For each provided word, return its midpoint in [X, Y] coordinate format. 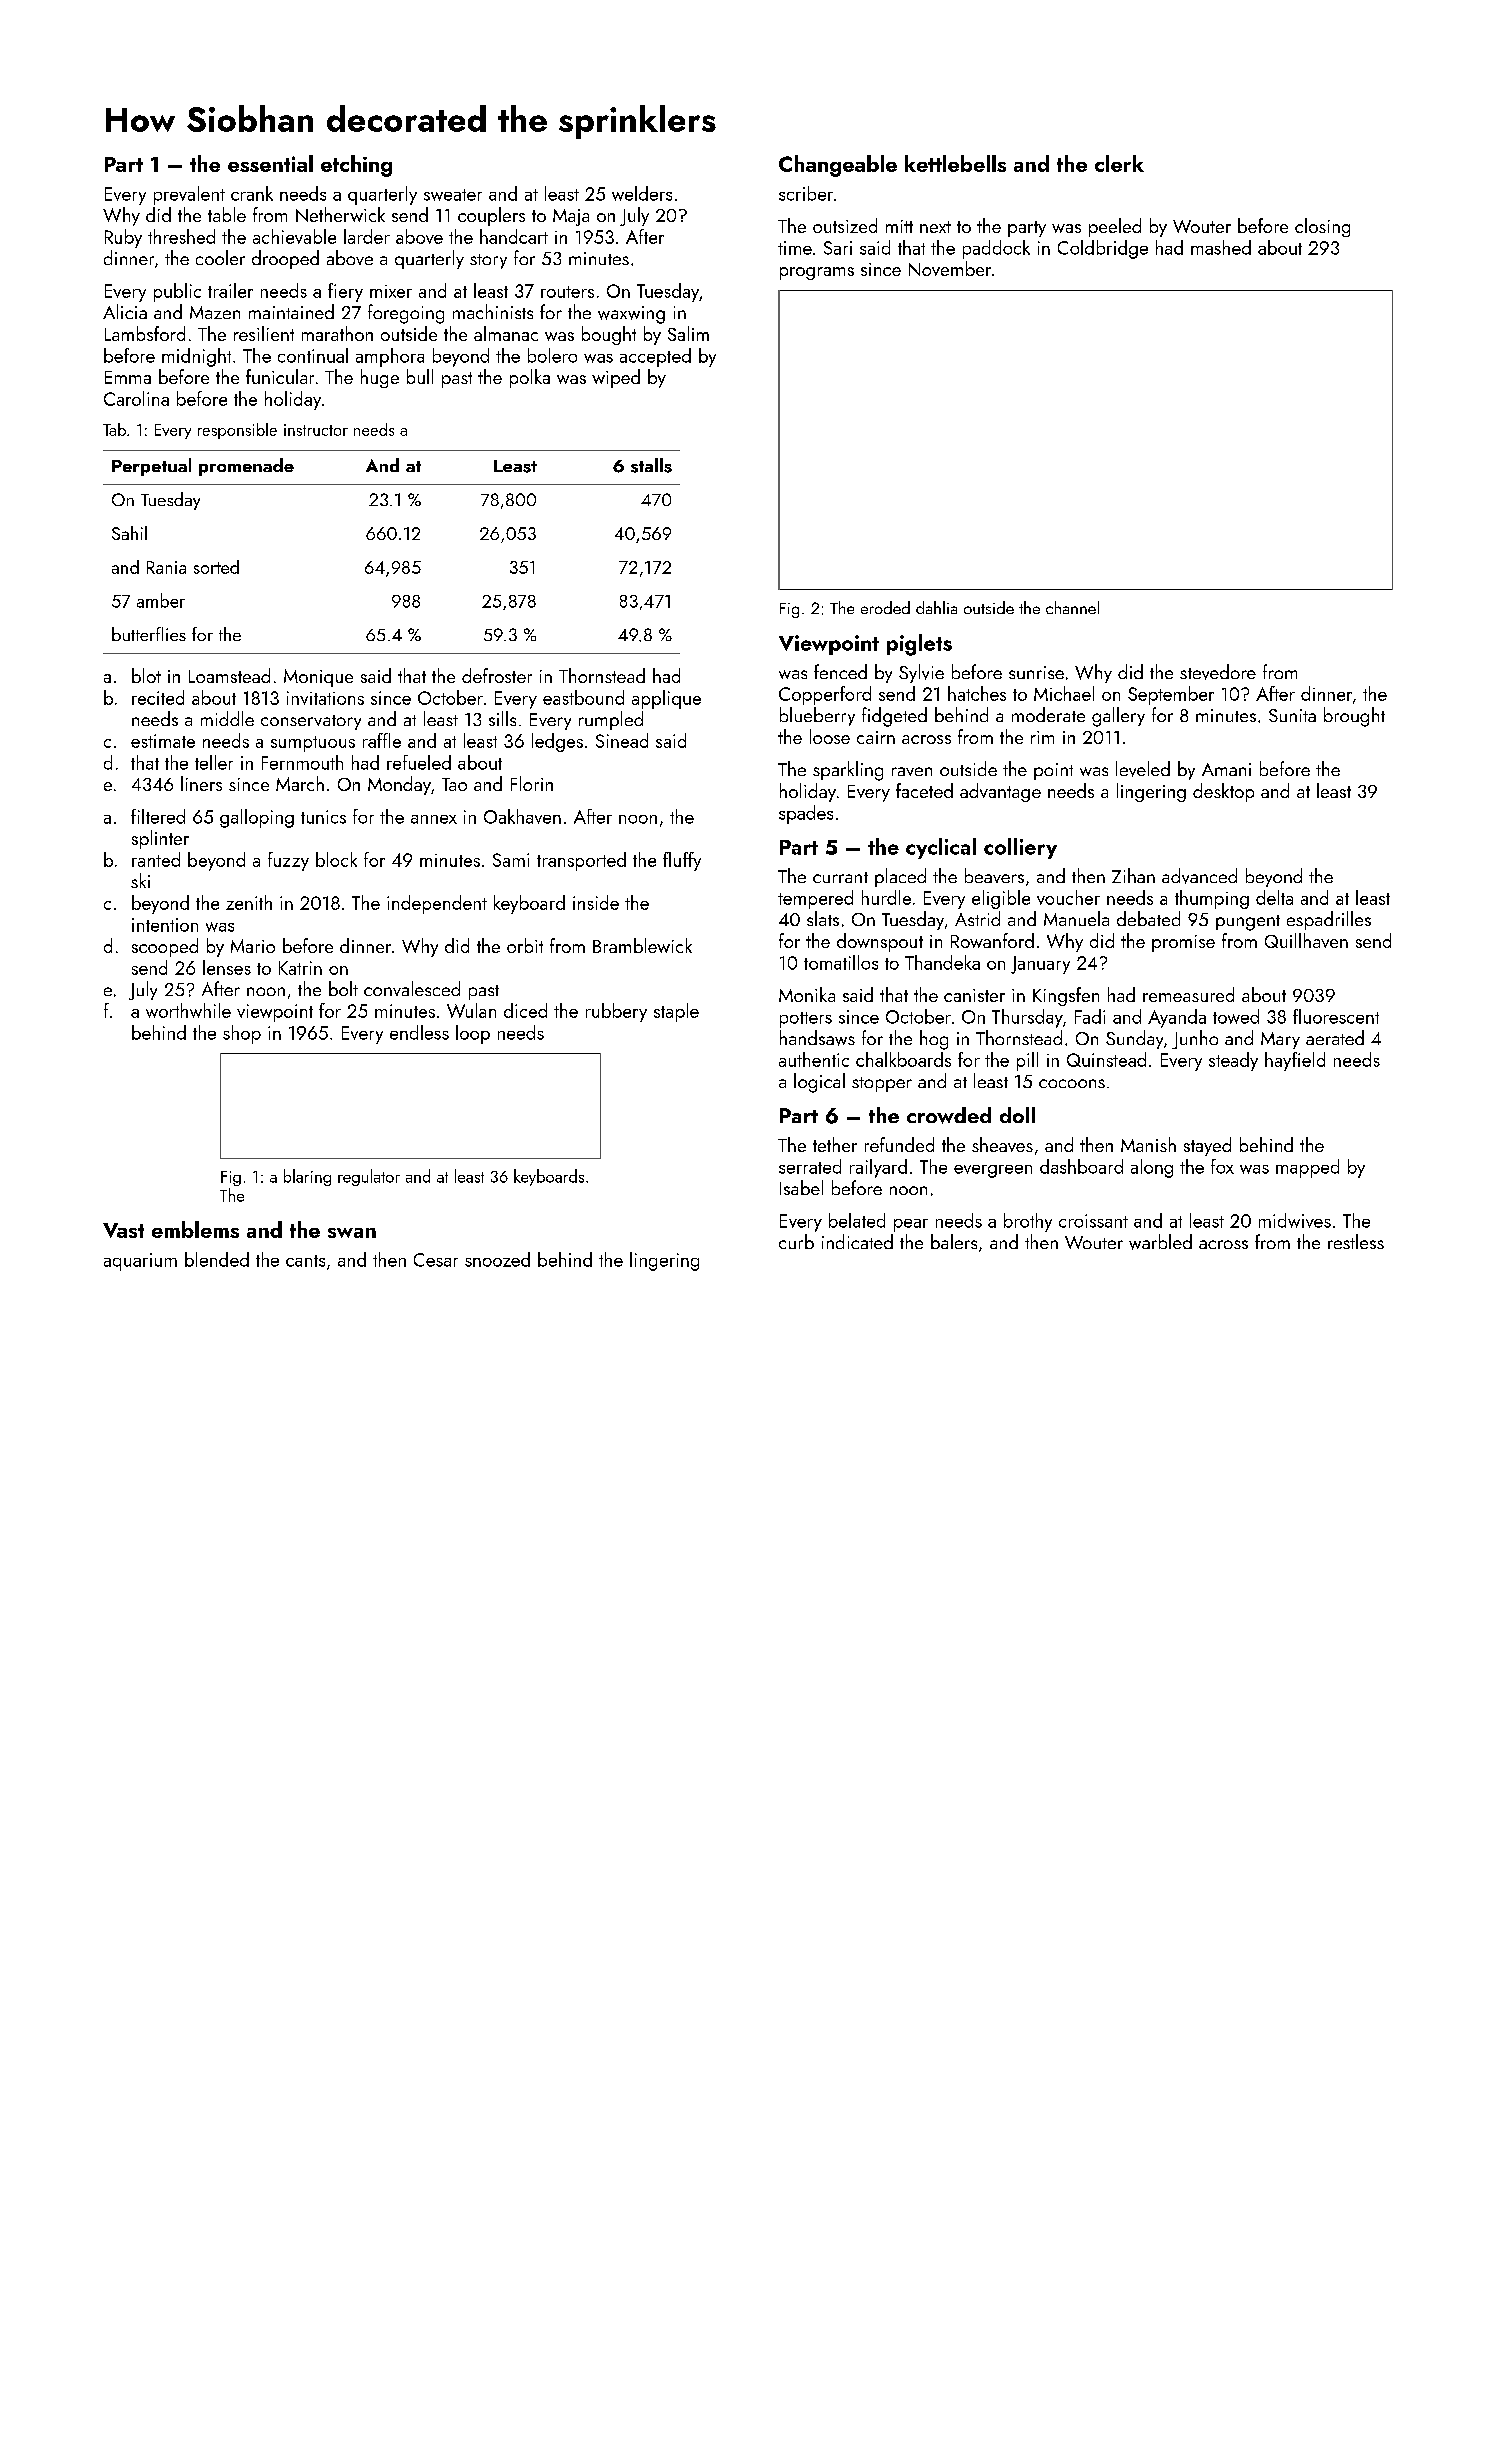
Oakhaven [522, 816]
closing [1322, 227]
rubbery [616, 1012]
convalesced [412, 988]
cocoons [1072, 1083]
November [950, 268]
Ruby [123, 238]
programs [817, 273]
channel [1072, 607]
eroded [885, 607]
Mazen [215, 312]
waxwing [631, 315]
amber [161, 600]
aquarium [140, 1262]
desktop [1223, 792]
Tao [454, 784]
